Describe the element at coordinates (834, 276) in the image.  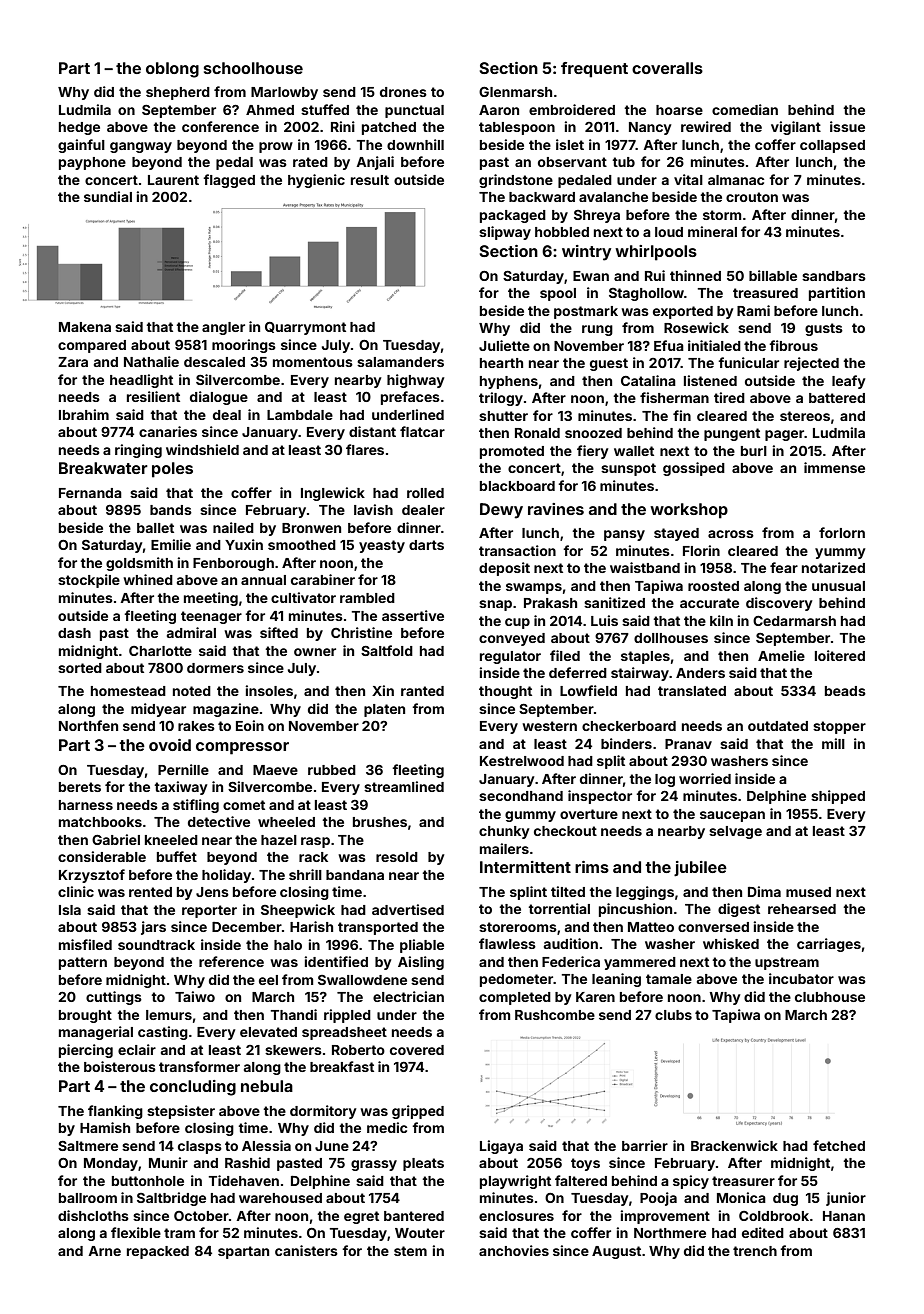
I see `sandbars` at that location.
